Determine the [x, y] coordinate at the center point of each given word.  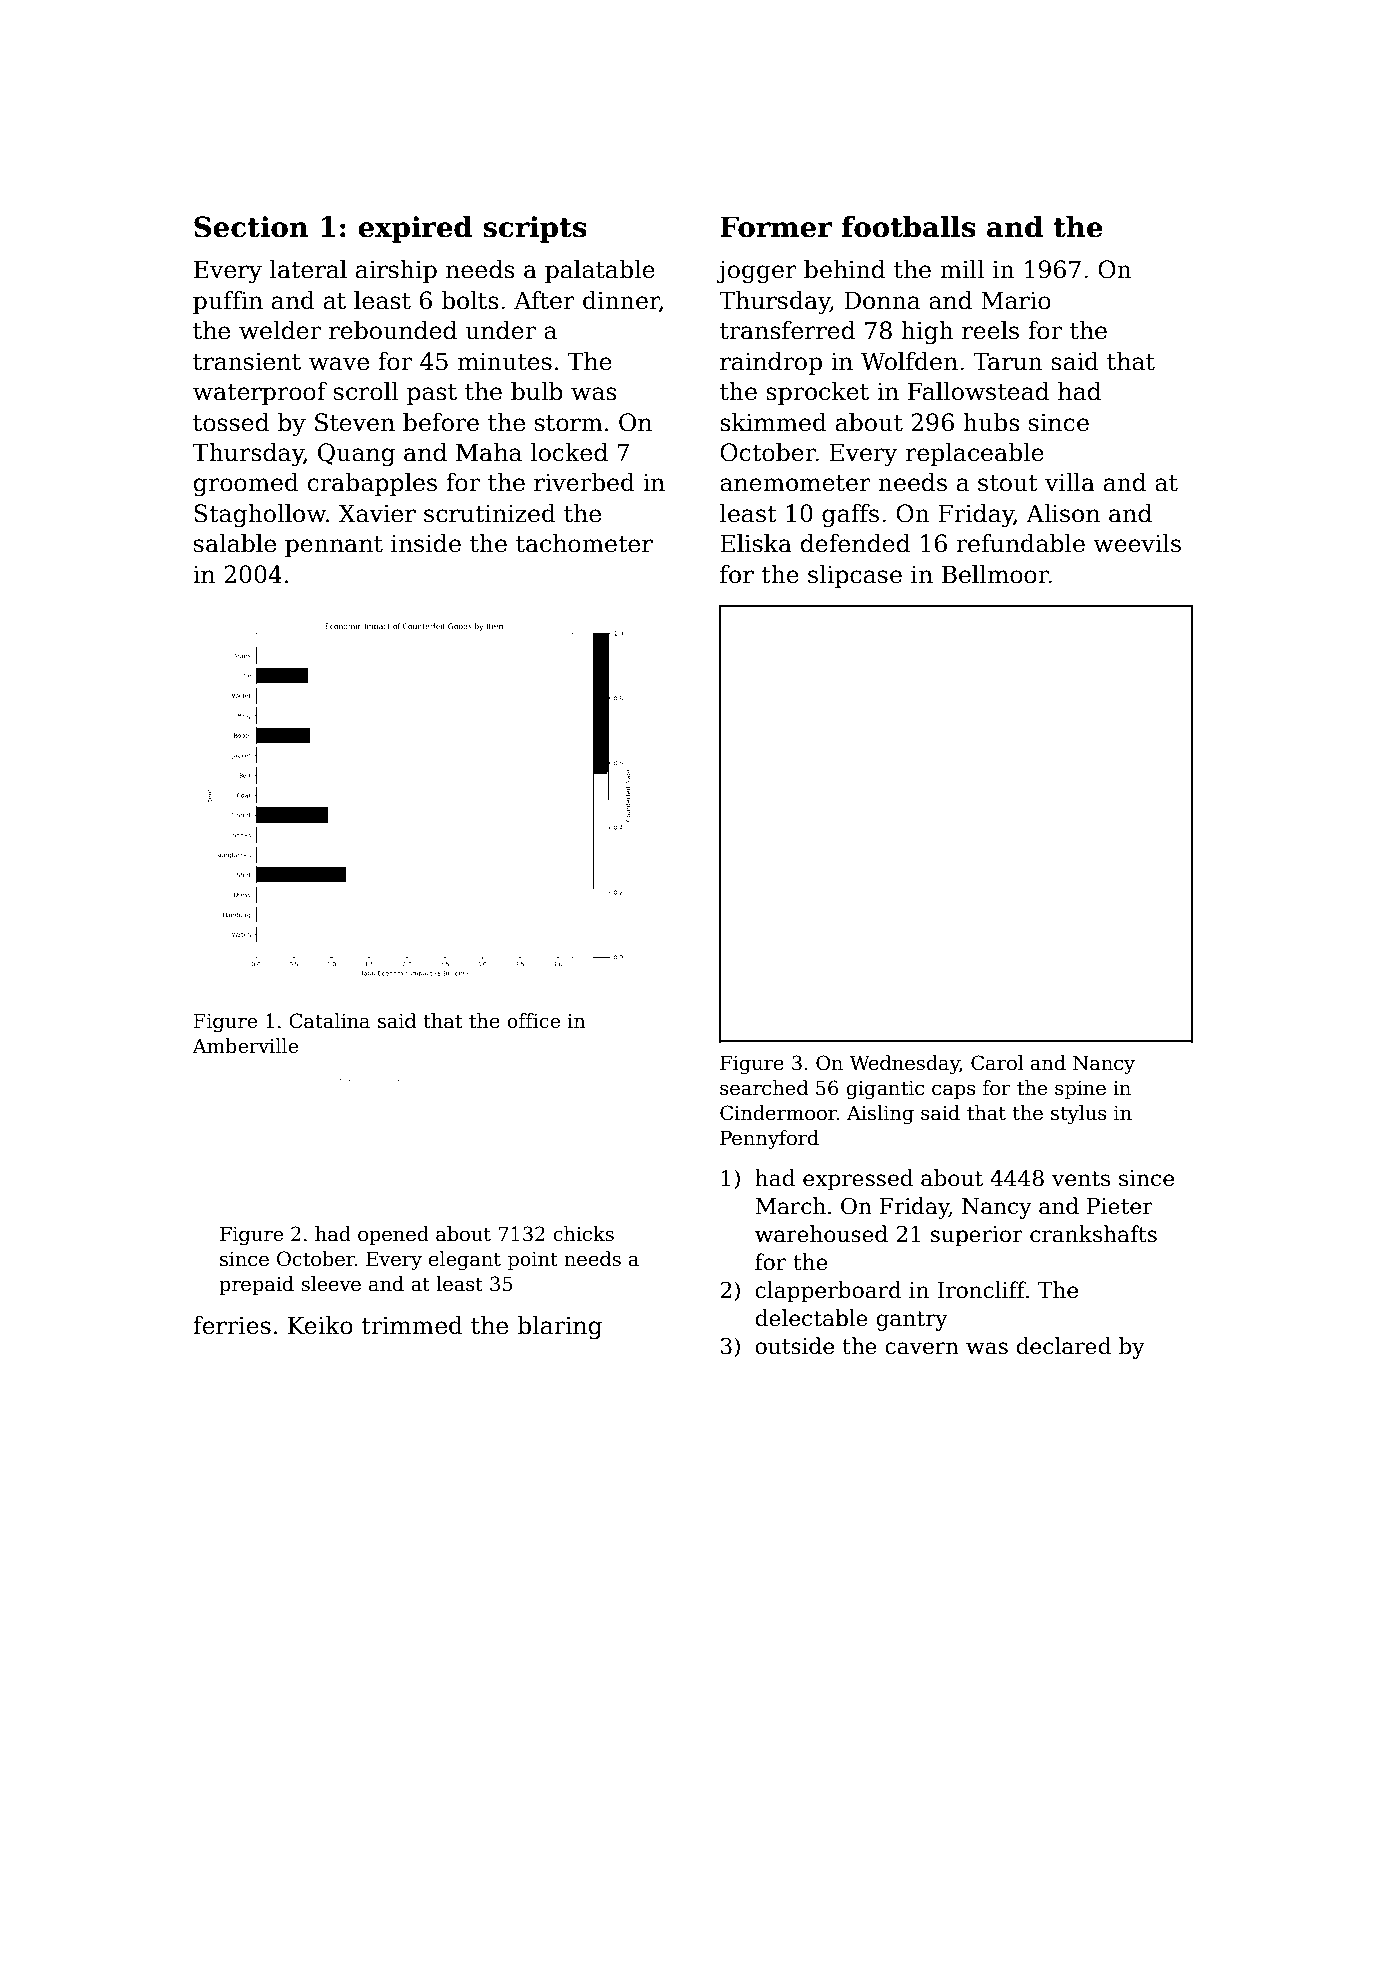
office [533, 1021]
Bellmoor [995, 574]
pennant [334, 546]
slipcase [855, 576]
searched [764, 1088]
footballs [909, 227]
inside [426, 543]
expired [415, 229]
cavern [922, 1348]
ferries [232, 1325]
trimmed [412, 1325]
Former [776, 227]
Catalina [329, 1021]
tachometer [584, 543]
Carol [997, 1063]
